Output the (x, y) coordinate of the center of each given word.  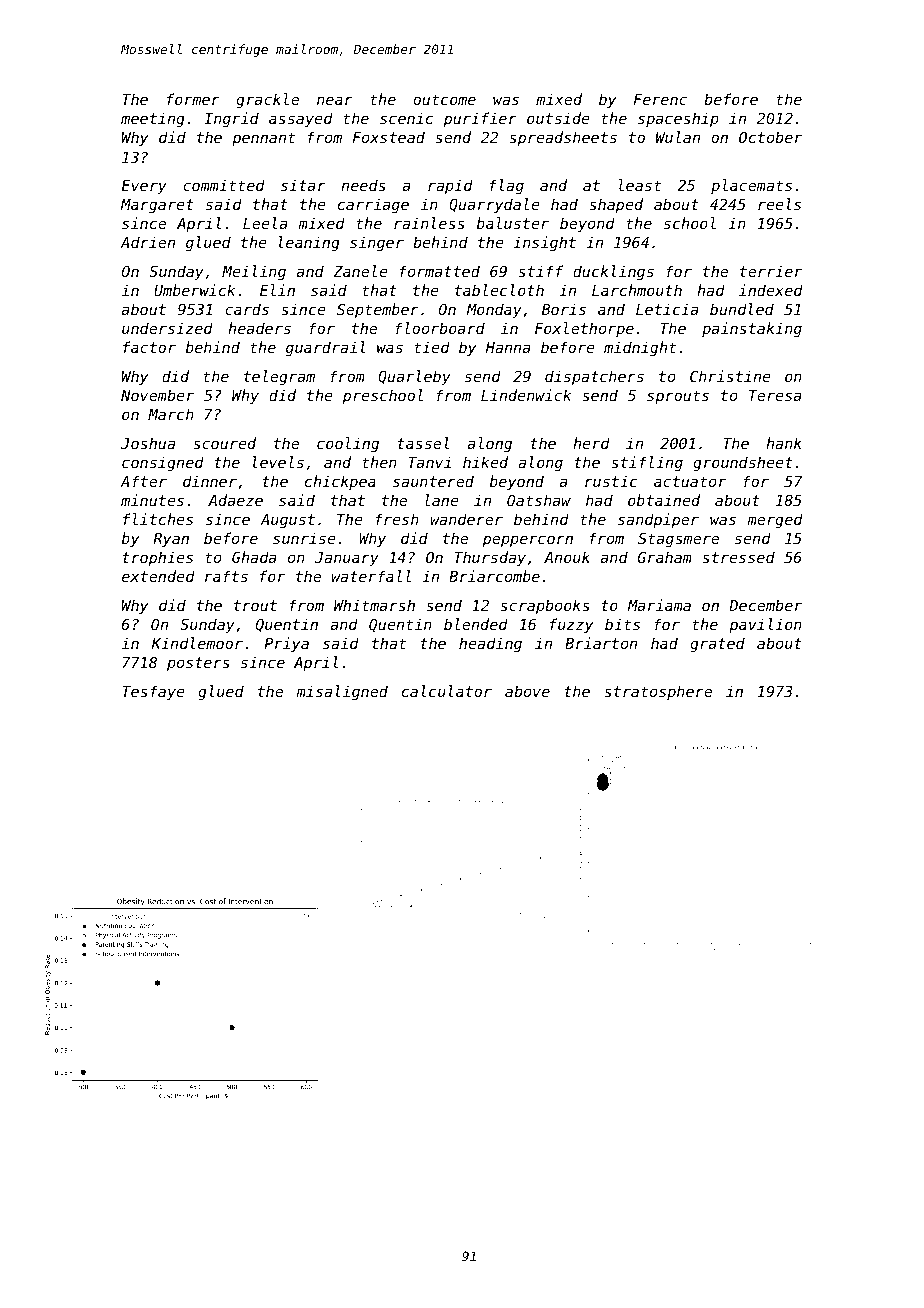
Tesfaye (153, 692)
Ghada (254, 557)
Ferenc (660, 99)
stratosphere (658, 692)
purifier (480, 119)
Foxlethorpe (584, 329)
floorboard (440, 328)
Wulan (678, 137)
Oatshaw (539, 500)
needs (363, 185)
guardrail (326, 348)
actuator (690, 481)
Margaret (157, 206)
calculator (447, 691)
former (193, 99)
